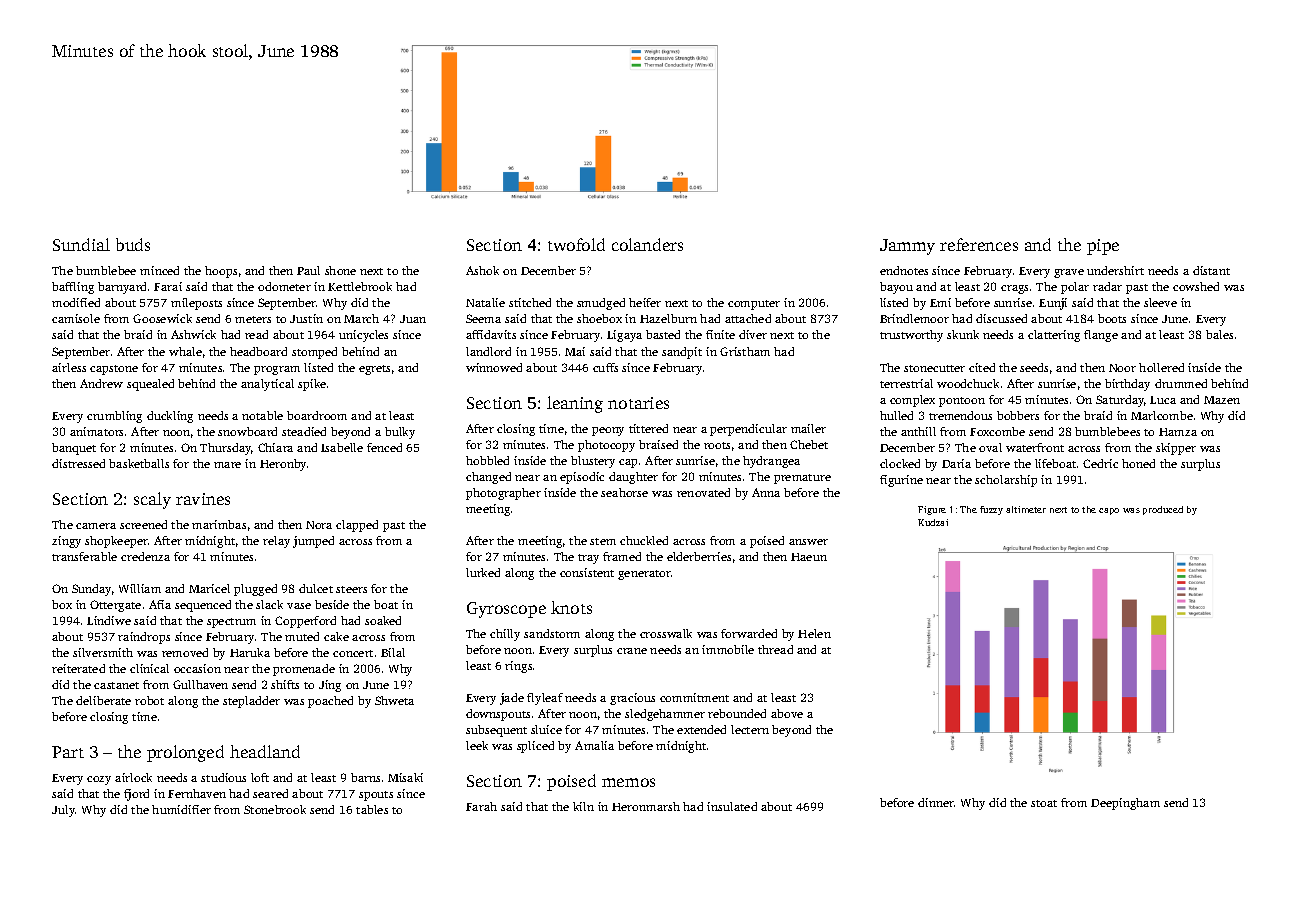 The image size is (1308, 924). Describe the element at coordinates (809, 557) in the document. I see `Haeun` at that location.
